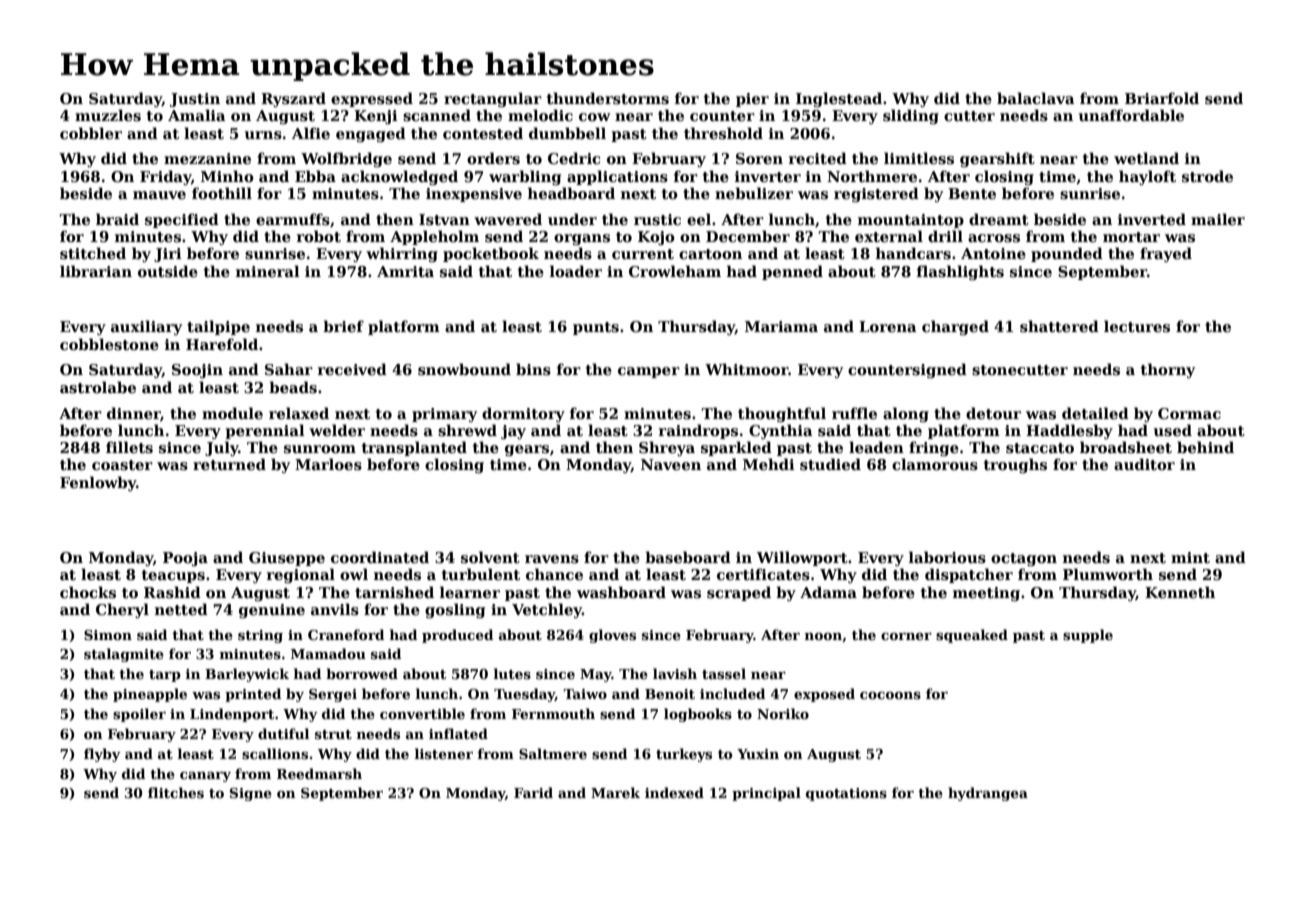 Image resolution: width=1308 pixels, height=924 pixels. I want to click on indexed, so click(674, 792).
